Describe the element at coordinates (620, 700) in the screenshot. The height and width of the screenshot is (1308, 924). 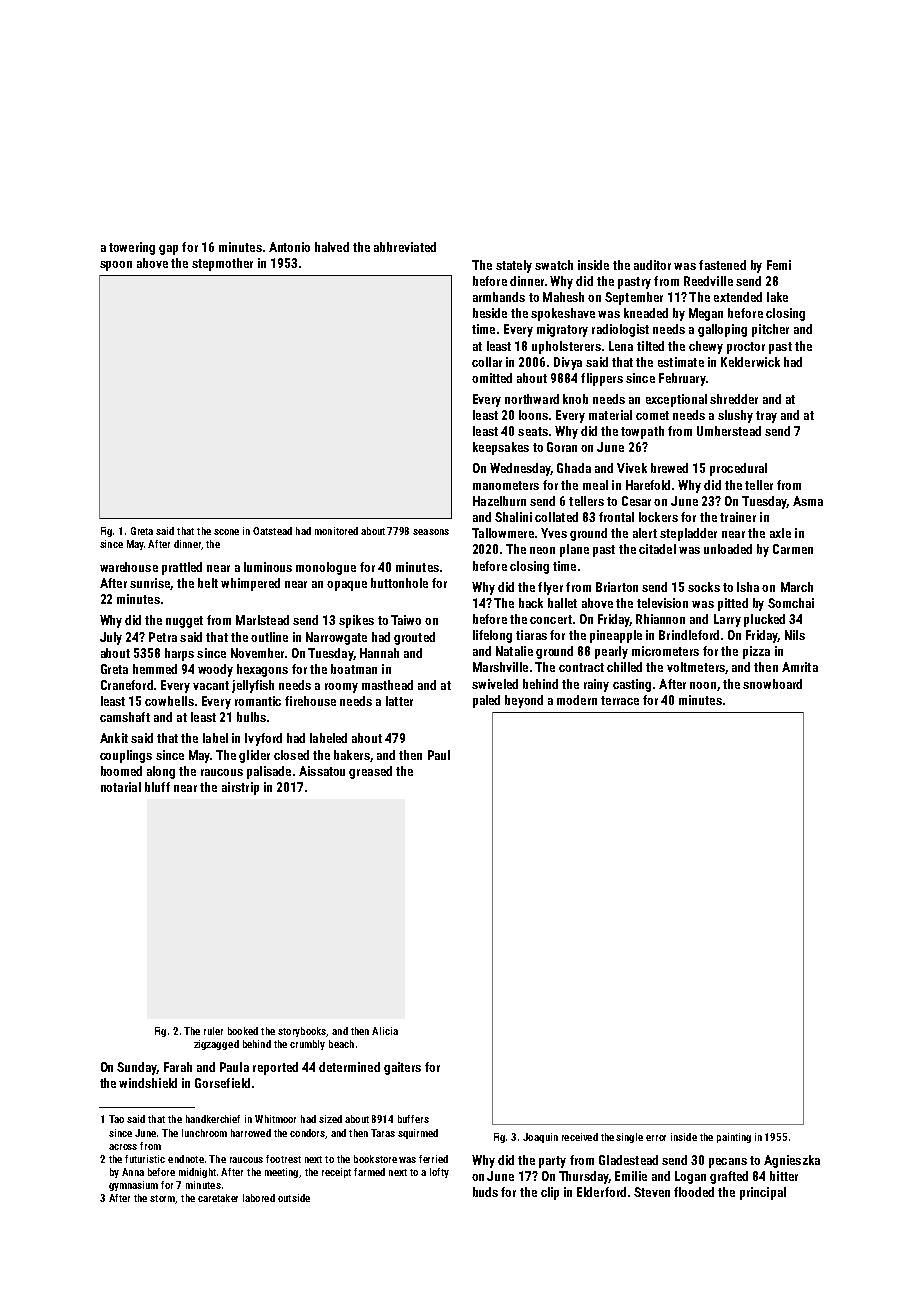
I see `terrace` at that location.
